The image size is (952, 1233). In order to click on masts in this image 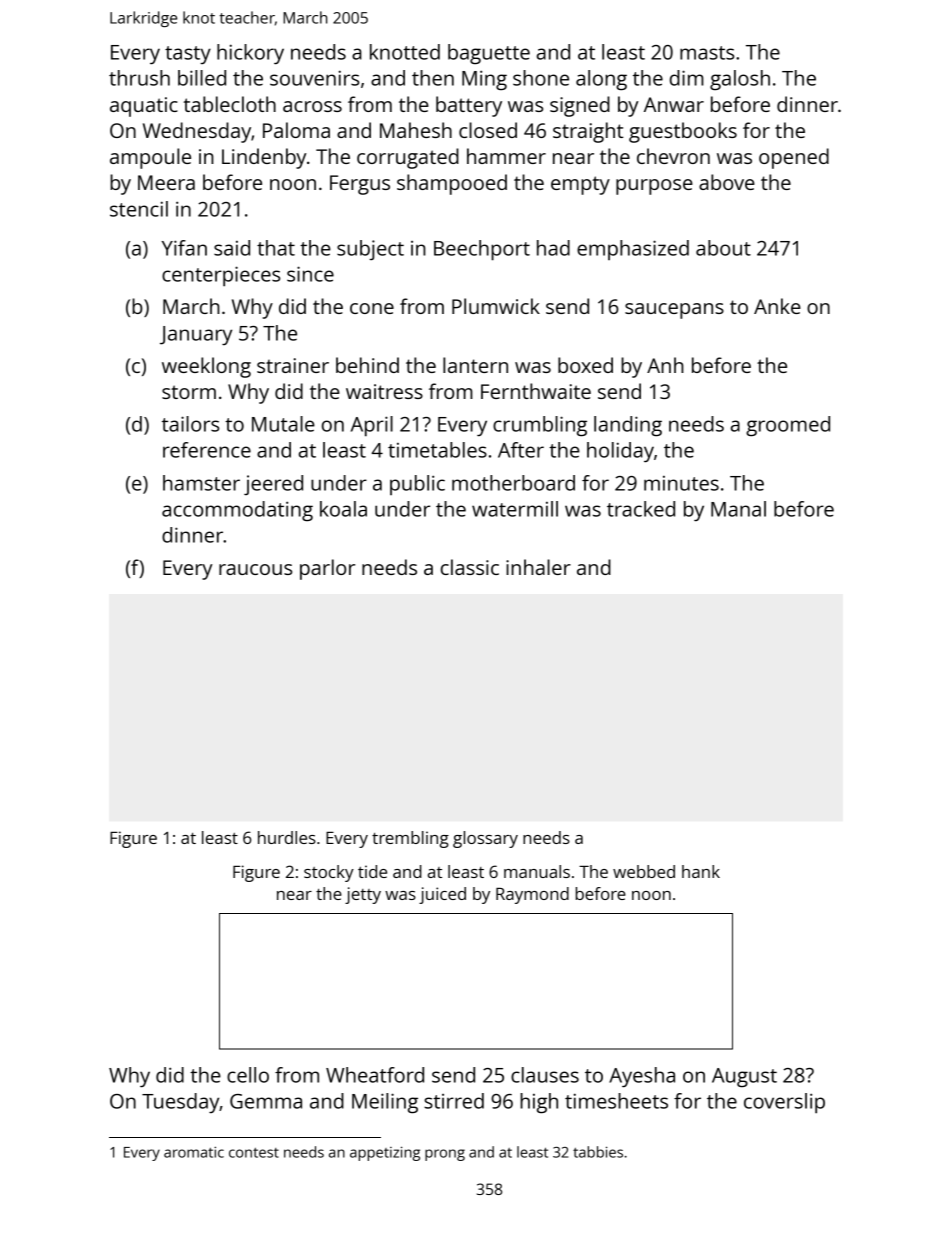, I will do `click(707, 53)`.
